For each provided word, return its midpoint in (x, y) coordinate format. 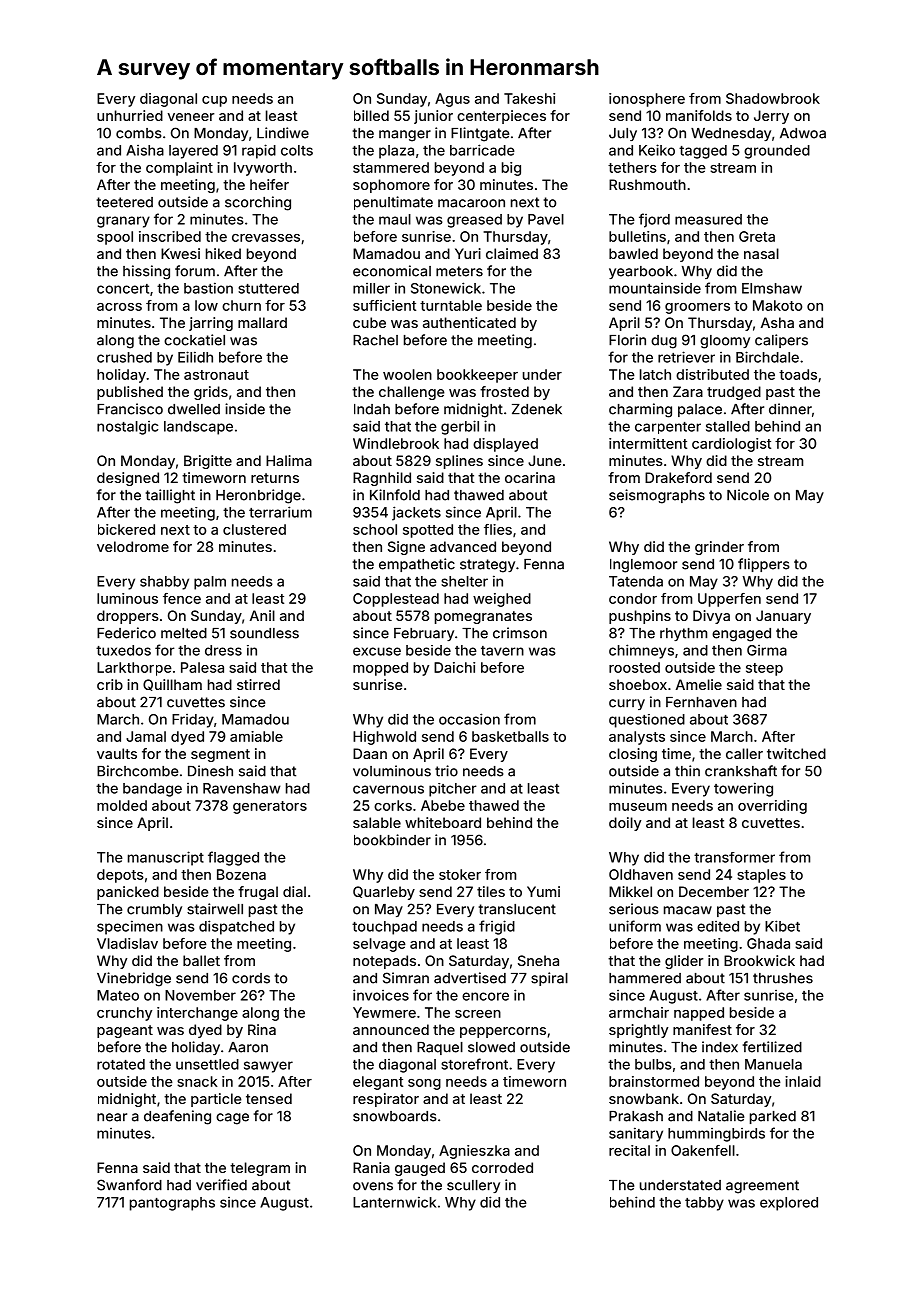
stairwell (215, 909)
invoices (381, 995)
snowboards (395, 1116)
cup (214, 101)
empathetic (417, 565)
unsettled (207, 1064)
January (783, 617)
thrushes (783, 978)
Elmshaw (772, 288)
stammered (391, 167)
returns (275, 478)
